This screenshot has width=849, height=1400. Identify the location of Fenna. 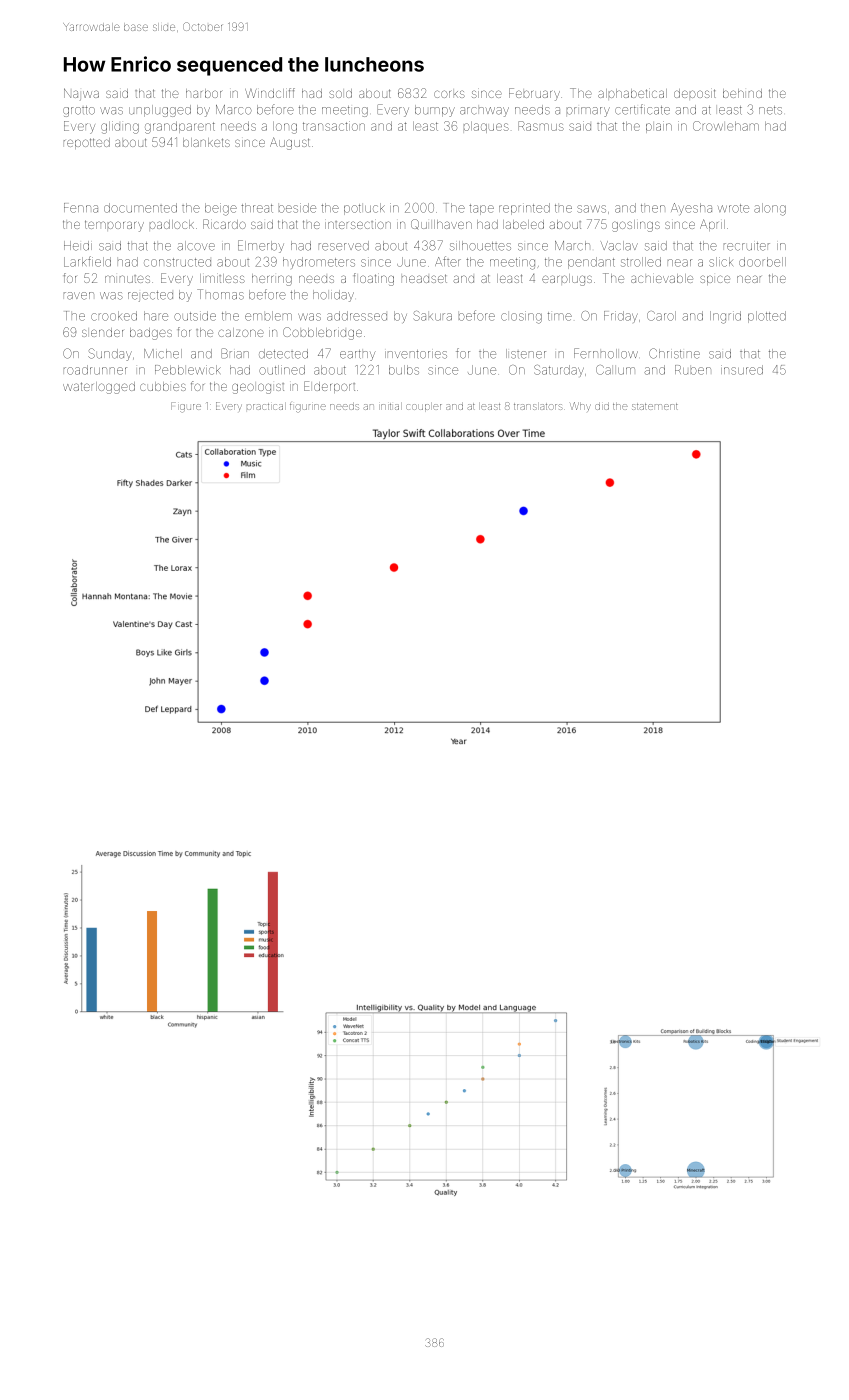
(81, 208).
